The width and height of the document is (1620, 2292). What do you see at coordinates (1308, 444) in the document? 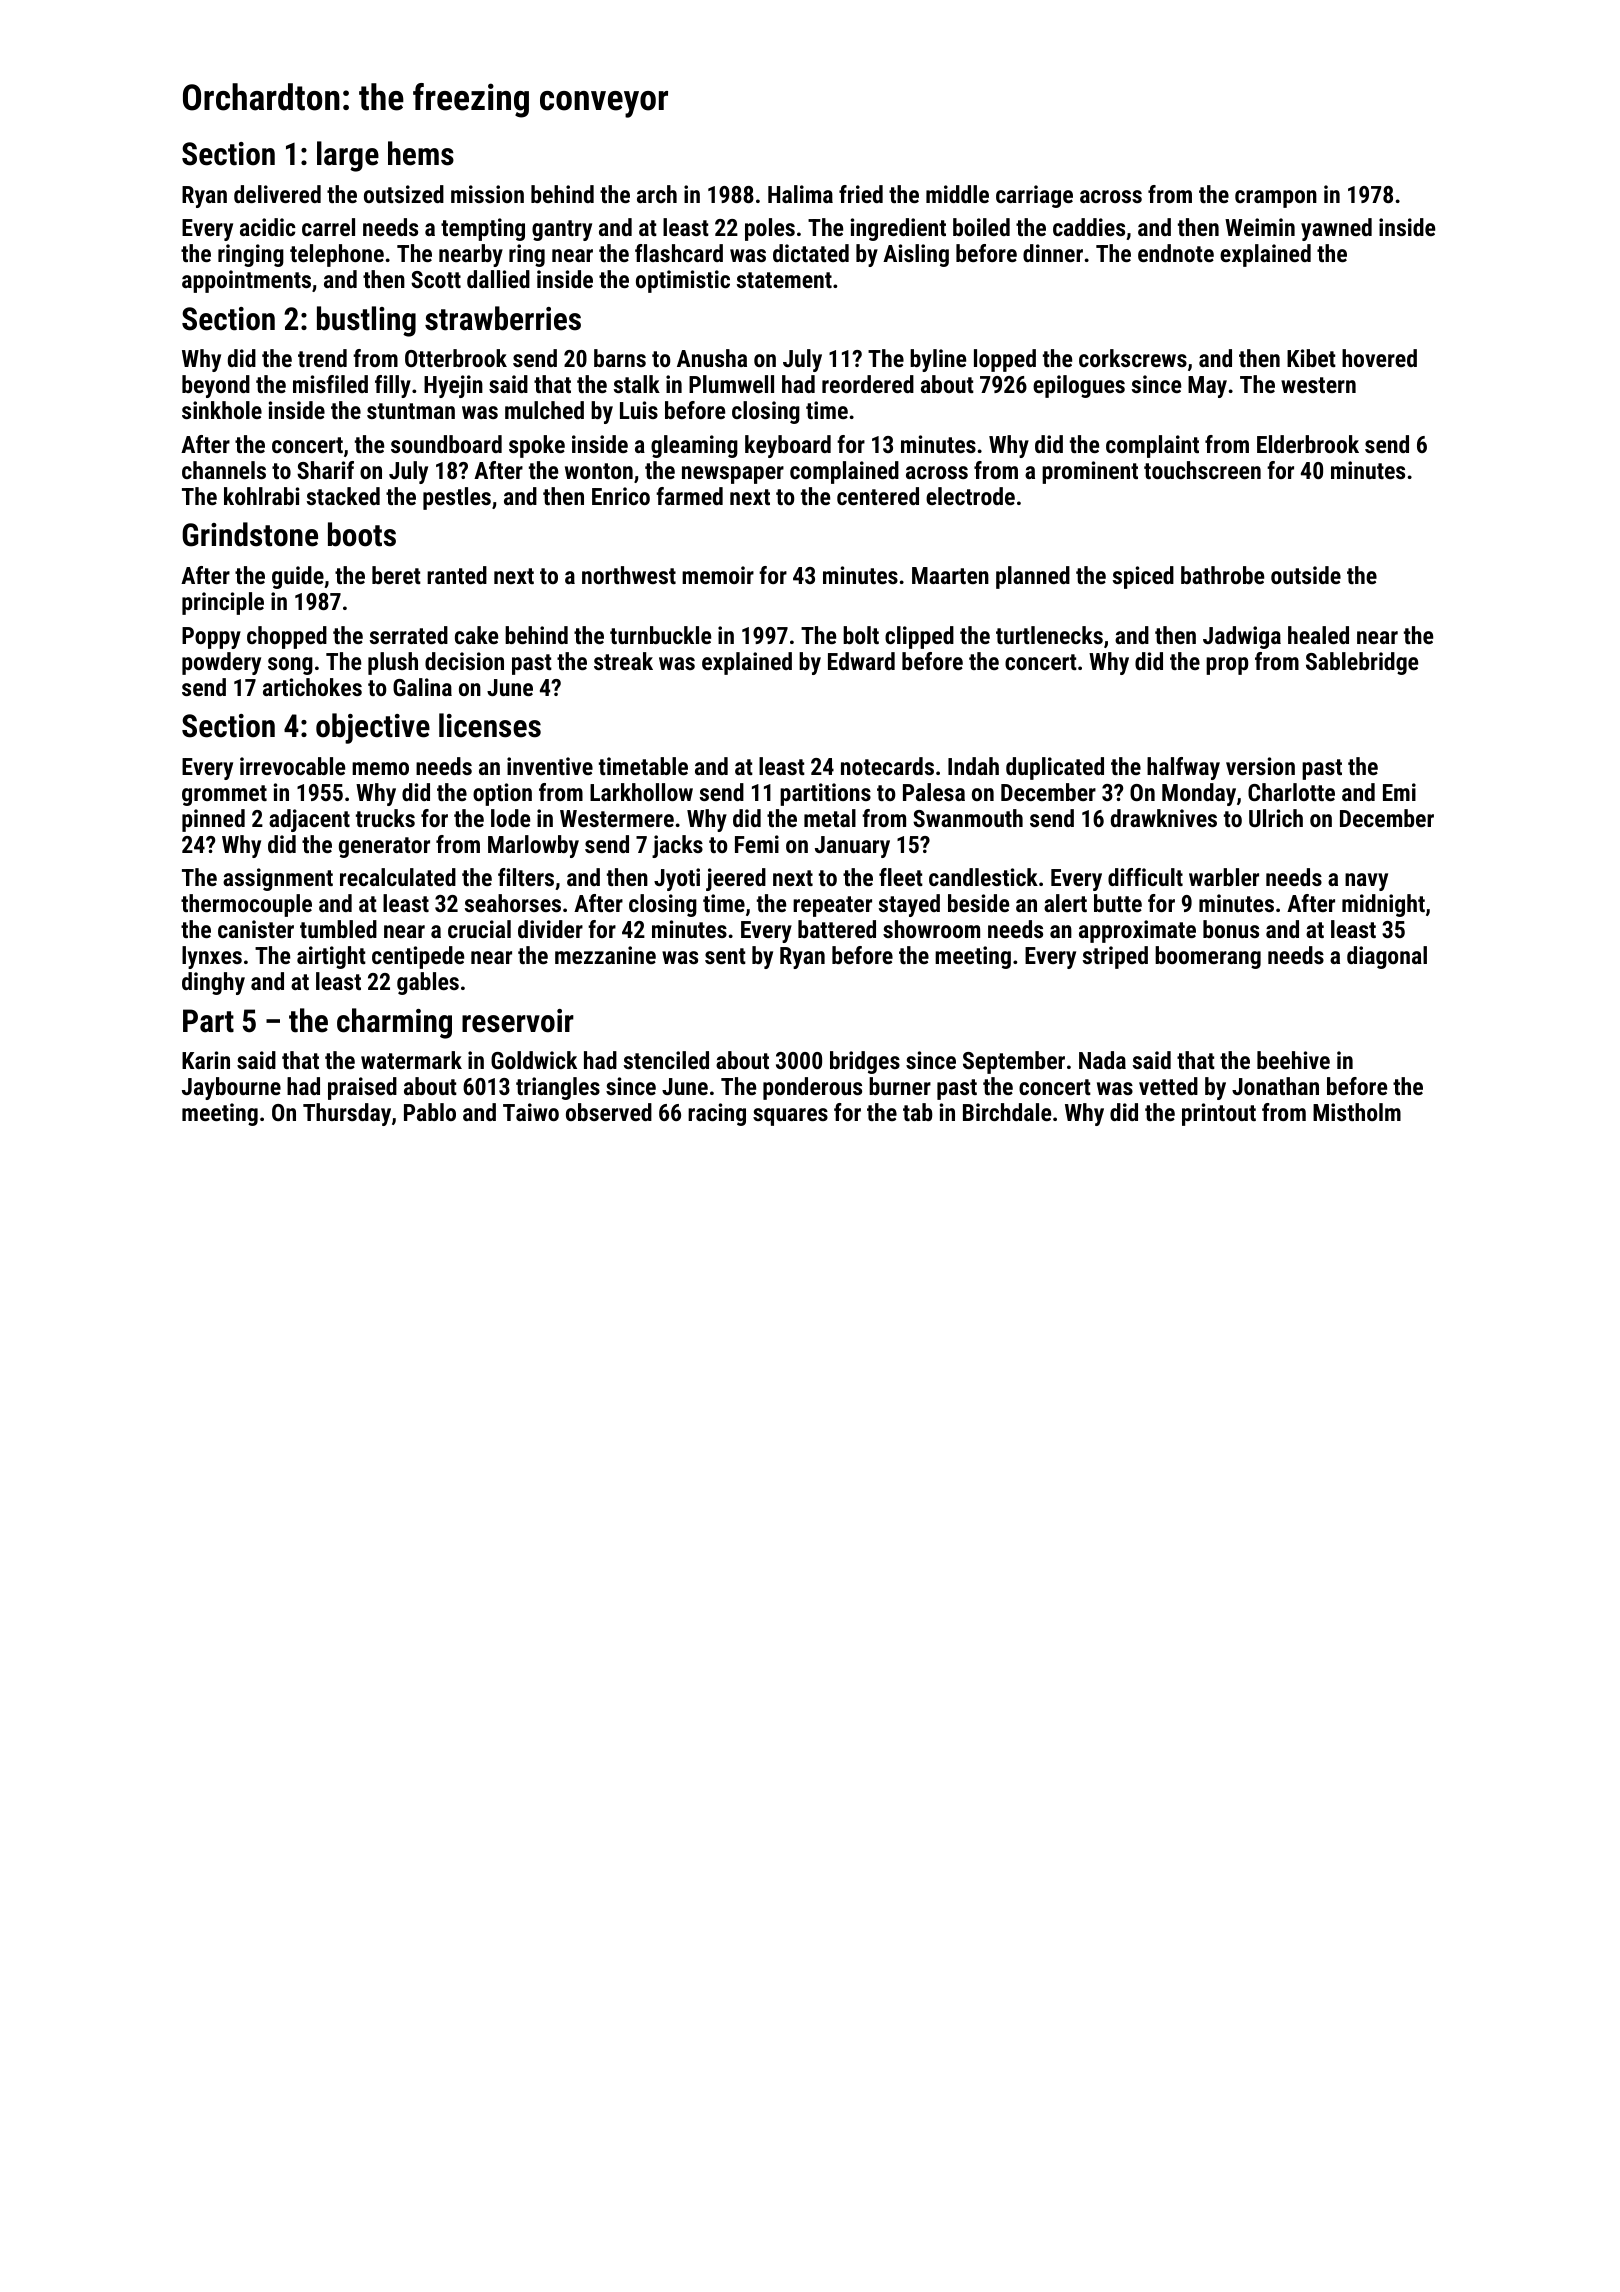
I see `Elderbrook` at bounding box center [1308, 444].
